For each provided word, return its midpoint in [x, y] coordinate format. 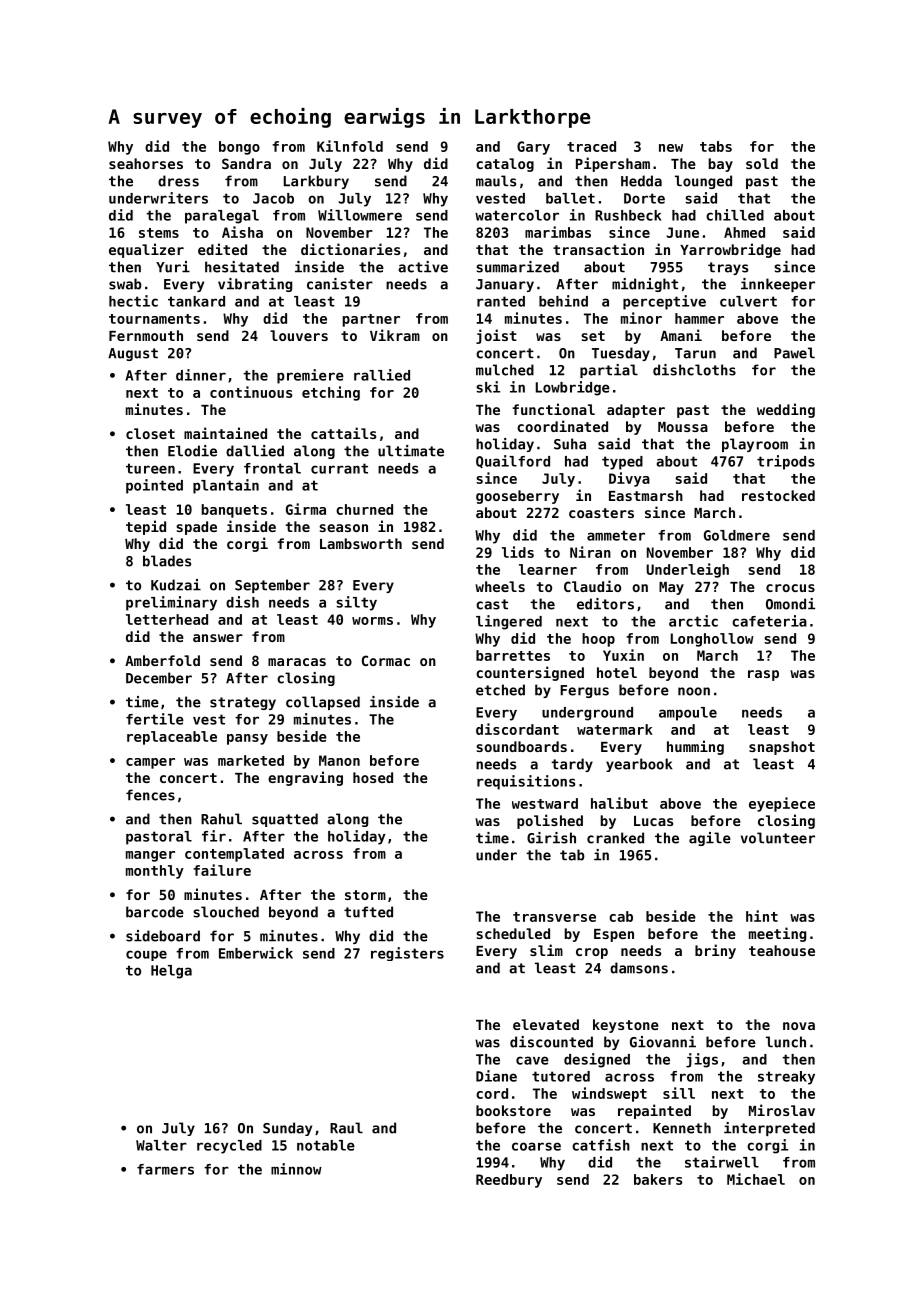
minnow [296, 1169]
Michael [756, 1179]
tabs [716, 146]
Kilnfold [350, 146]
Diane [496, 1076]
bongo [239, 148]
